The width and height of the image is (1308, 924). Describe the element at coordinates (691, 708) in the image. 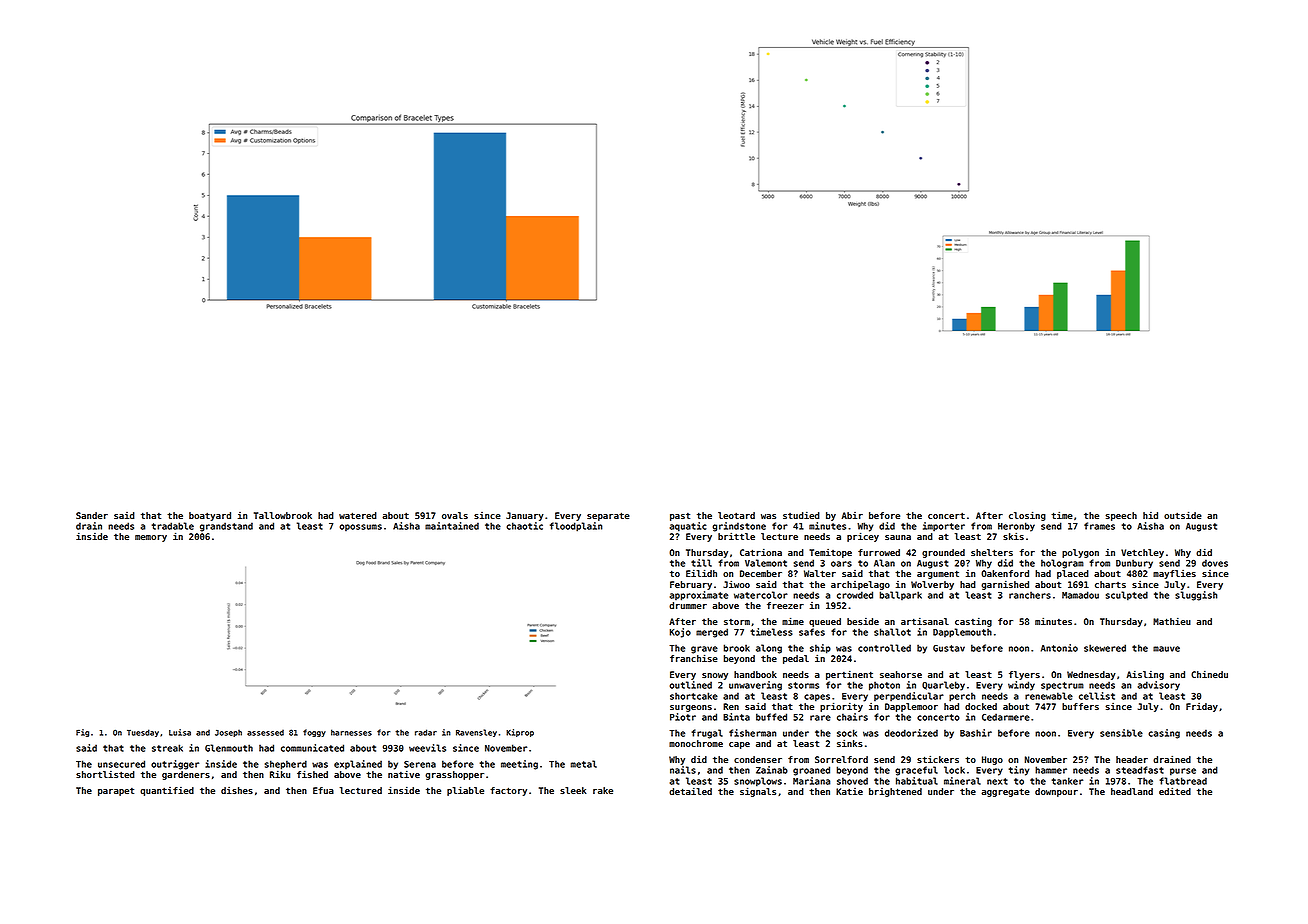

I see `surgeons` at that location.
